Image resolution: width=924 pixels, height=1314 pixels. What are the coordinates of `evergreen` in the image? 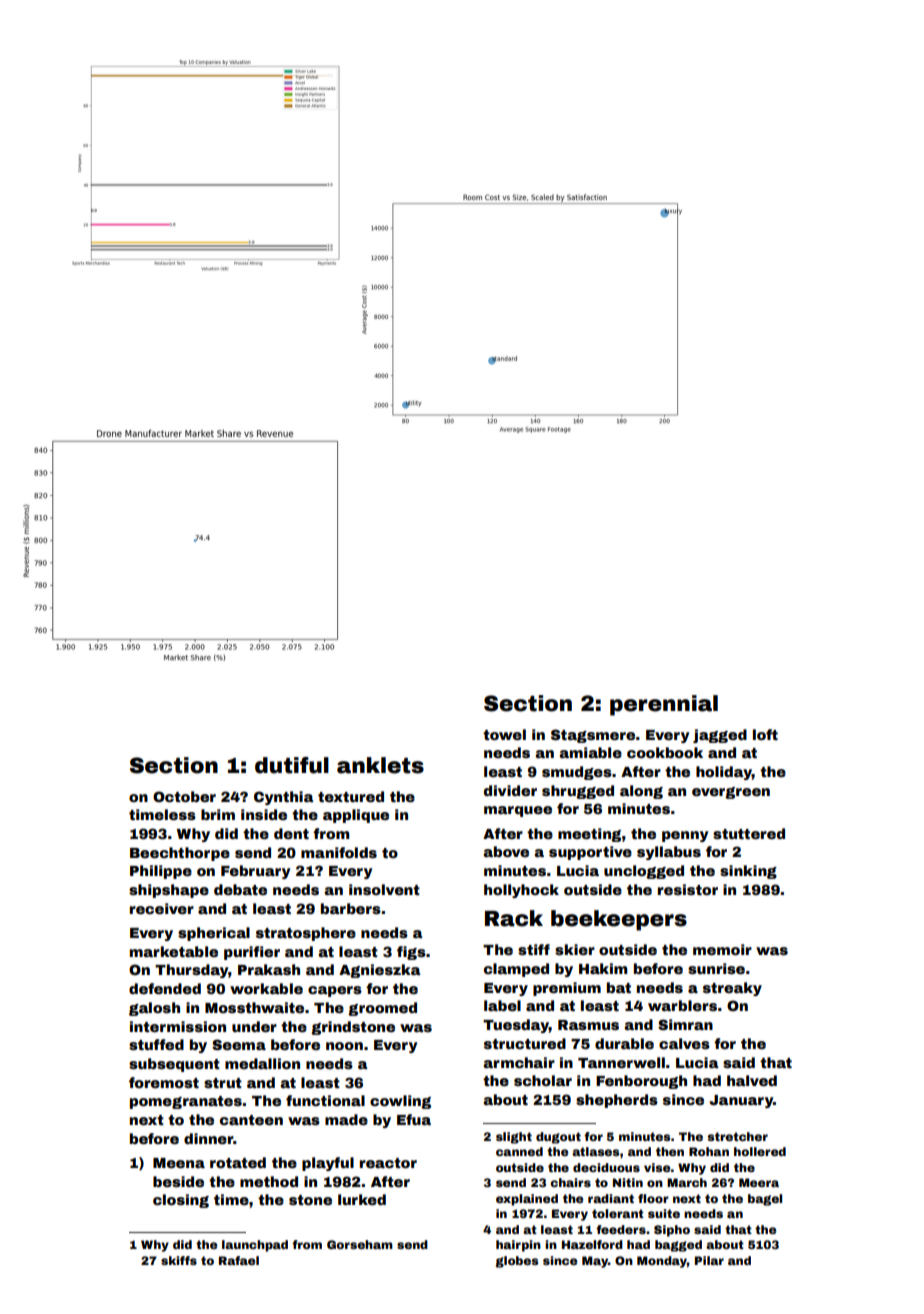 It's located at (731, 793).
